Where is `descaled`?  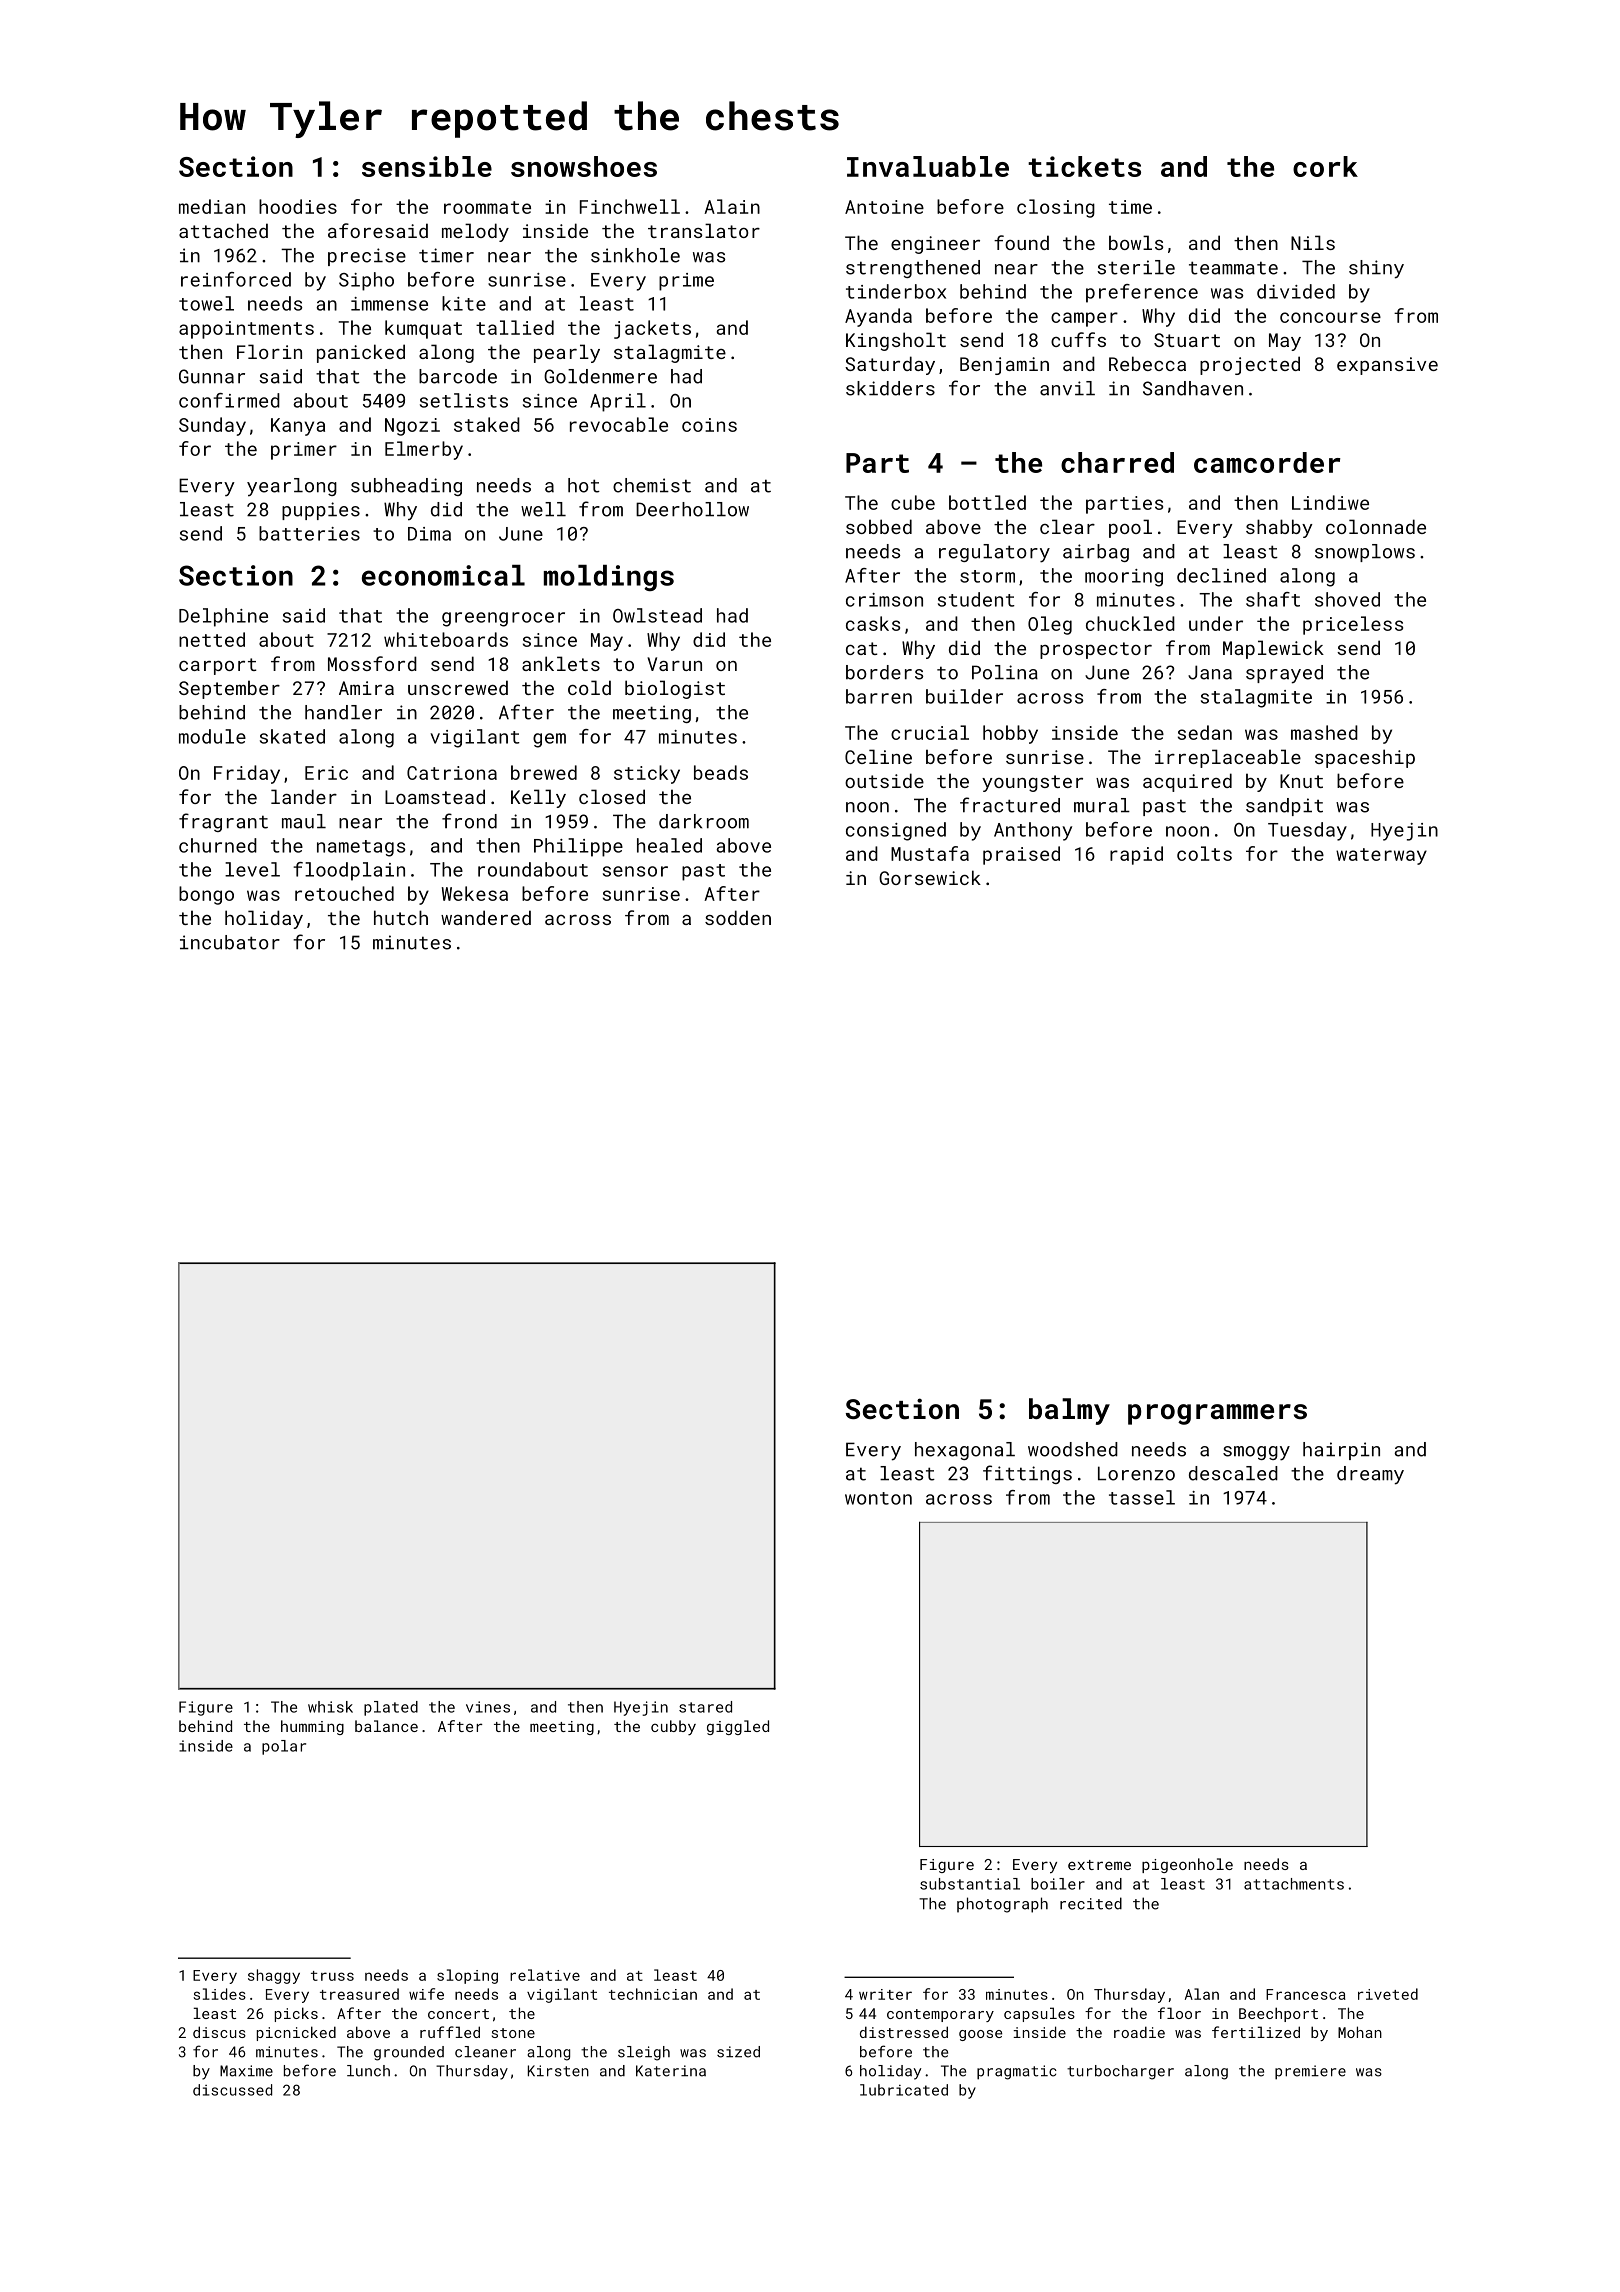
descaled is located at coordinates (1233, 1473).
